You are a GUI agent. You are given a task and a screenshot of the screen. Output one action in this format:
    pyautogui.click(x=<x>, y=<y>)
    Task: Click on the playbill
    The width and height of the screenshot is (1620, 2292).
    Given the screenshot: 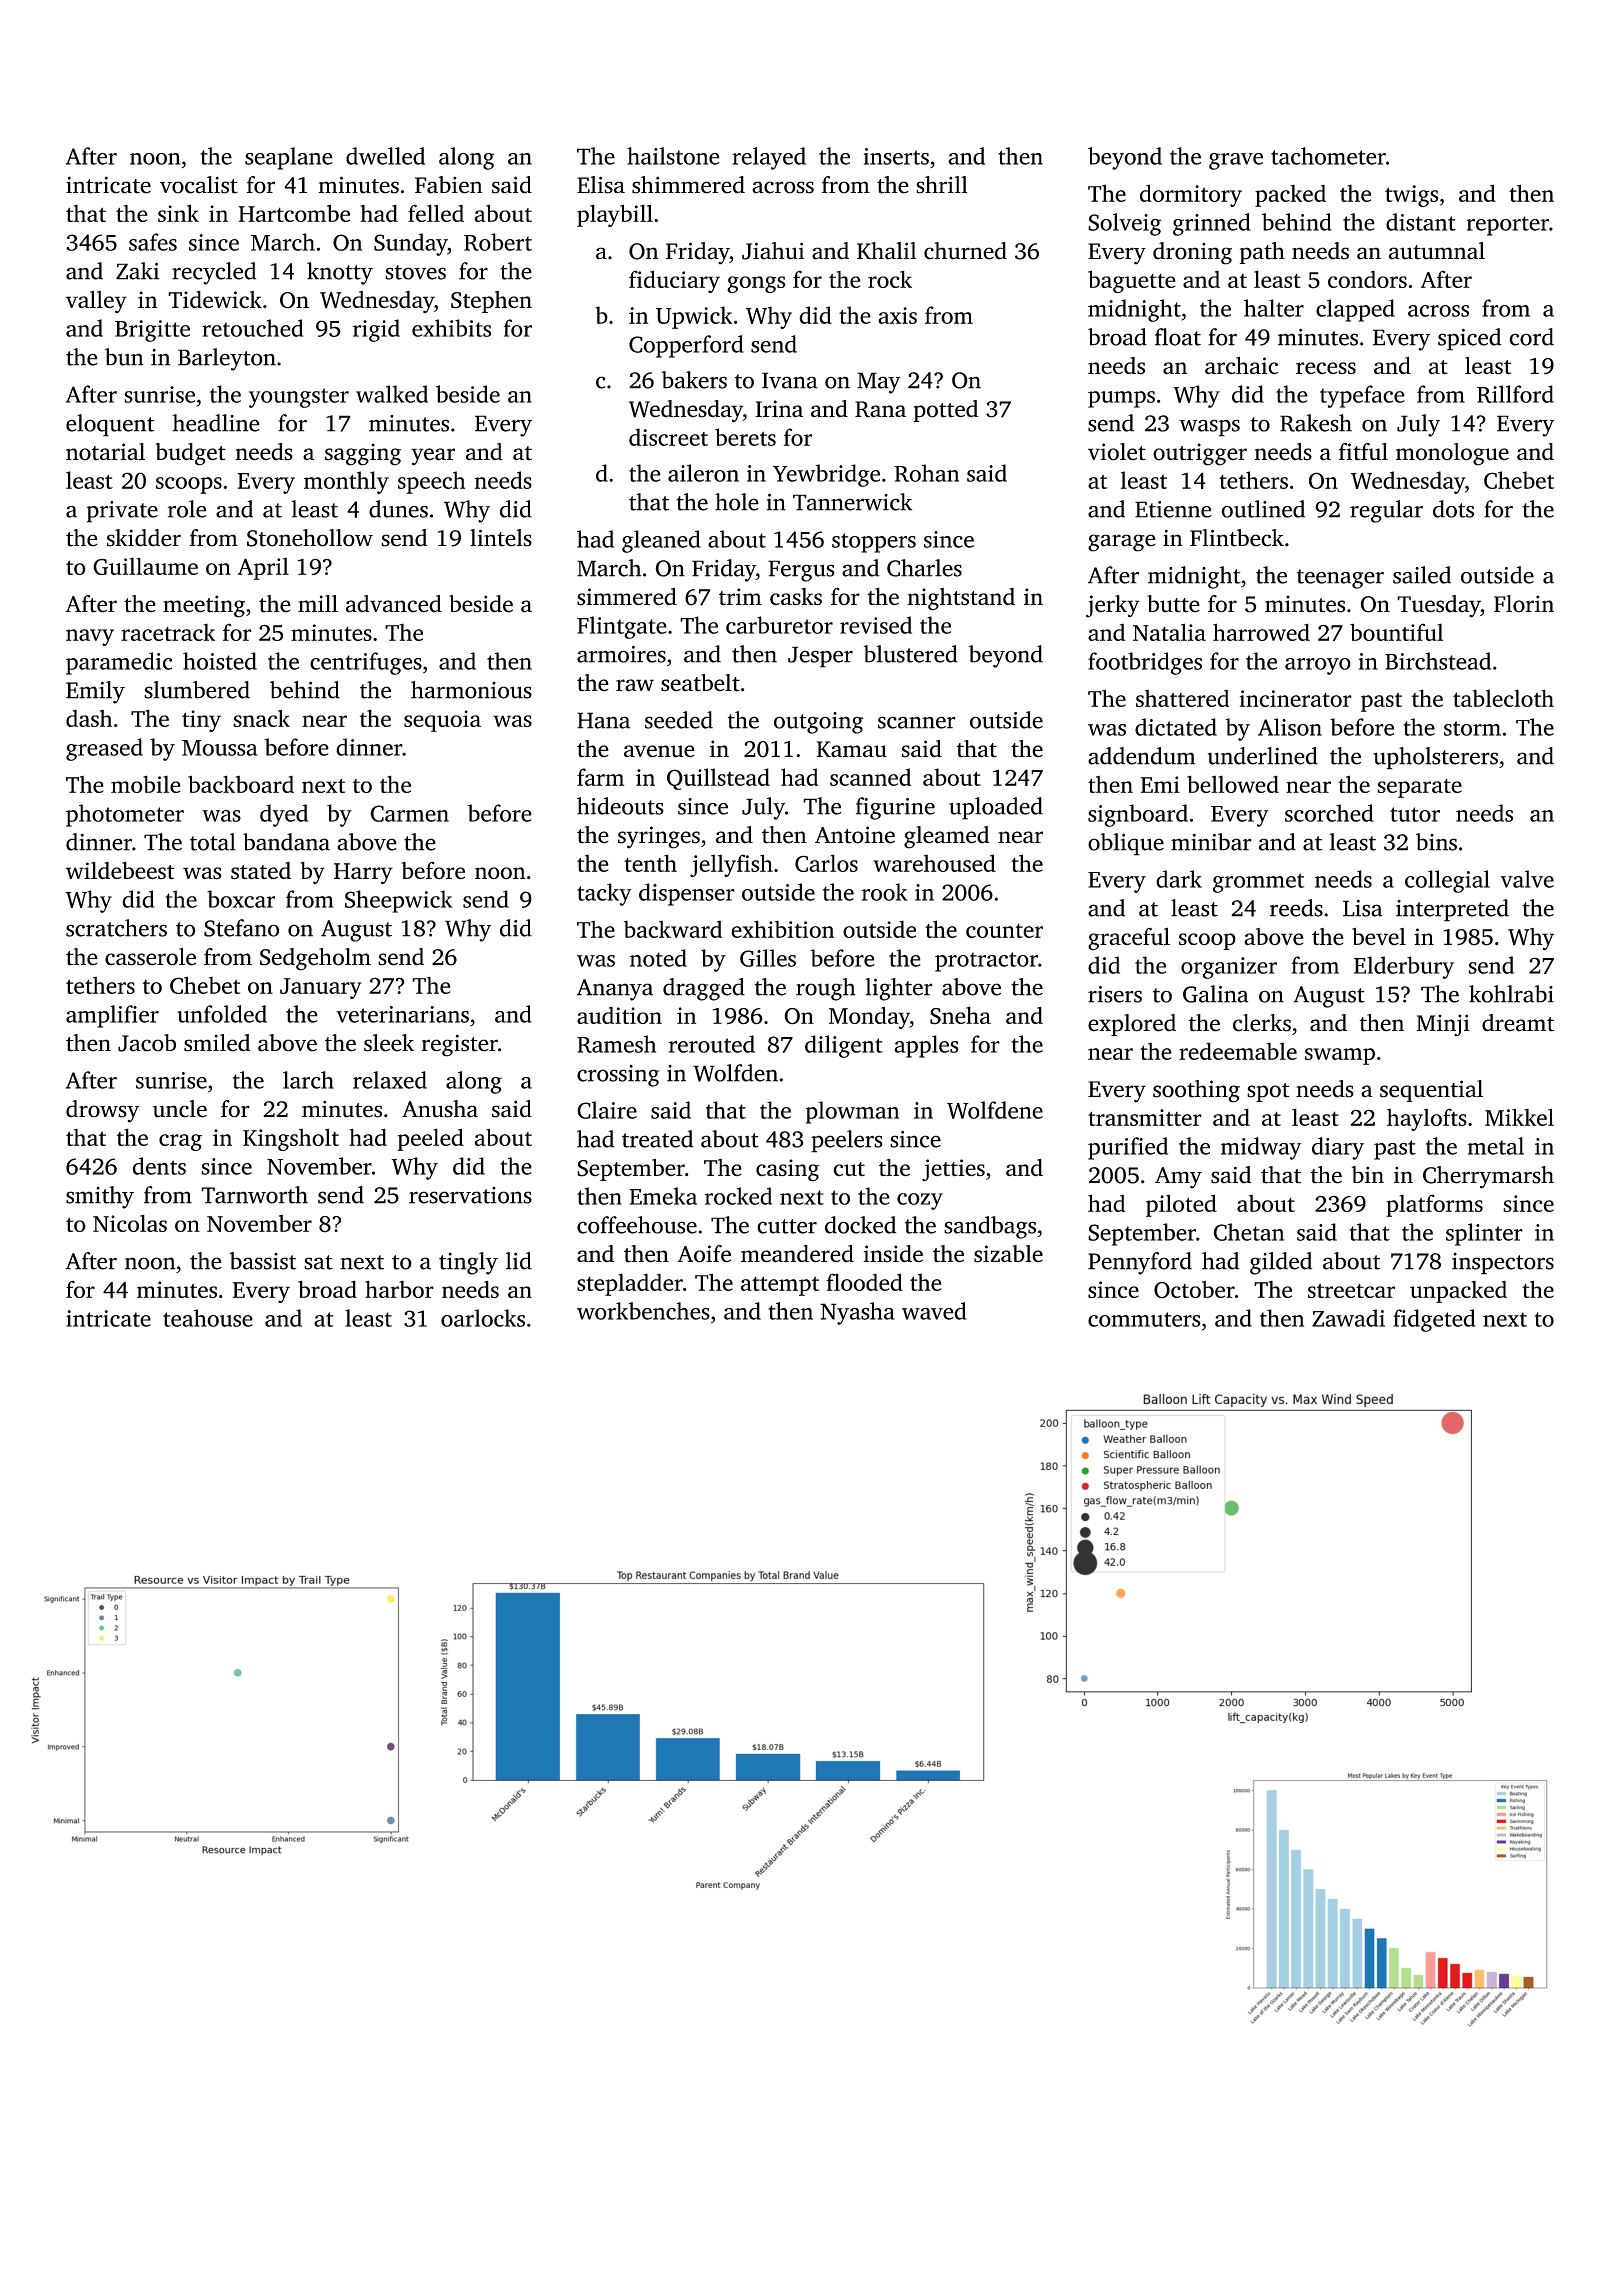 What is the action you would take?
    pyautogui.click(x=615, y=215)
